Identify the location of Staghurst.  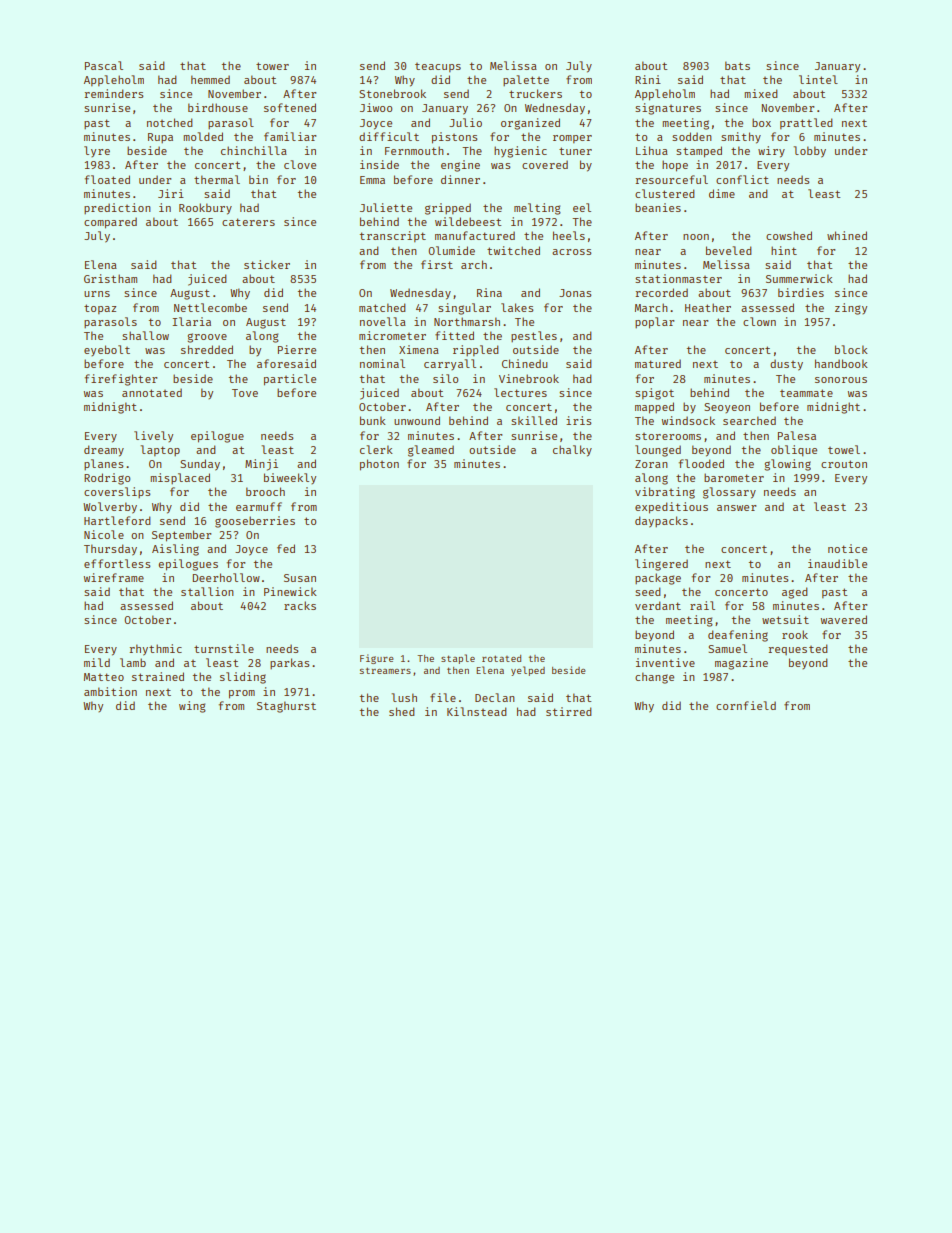
(286, 707).
